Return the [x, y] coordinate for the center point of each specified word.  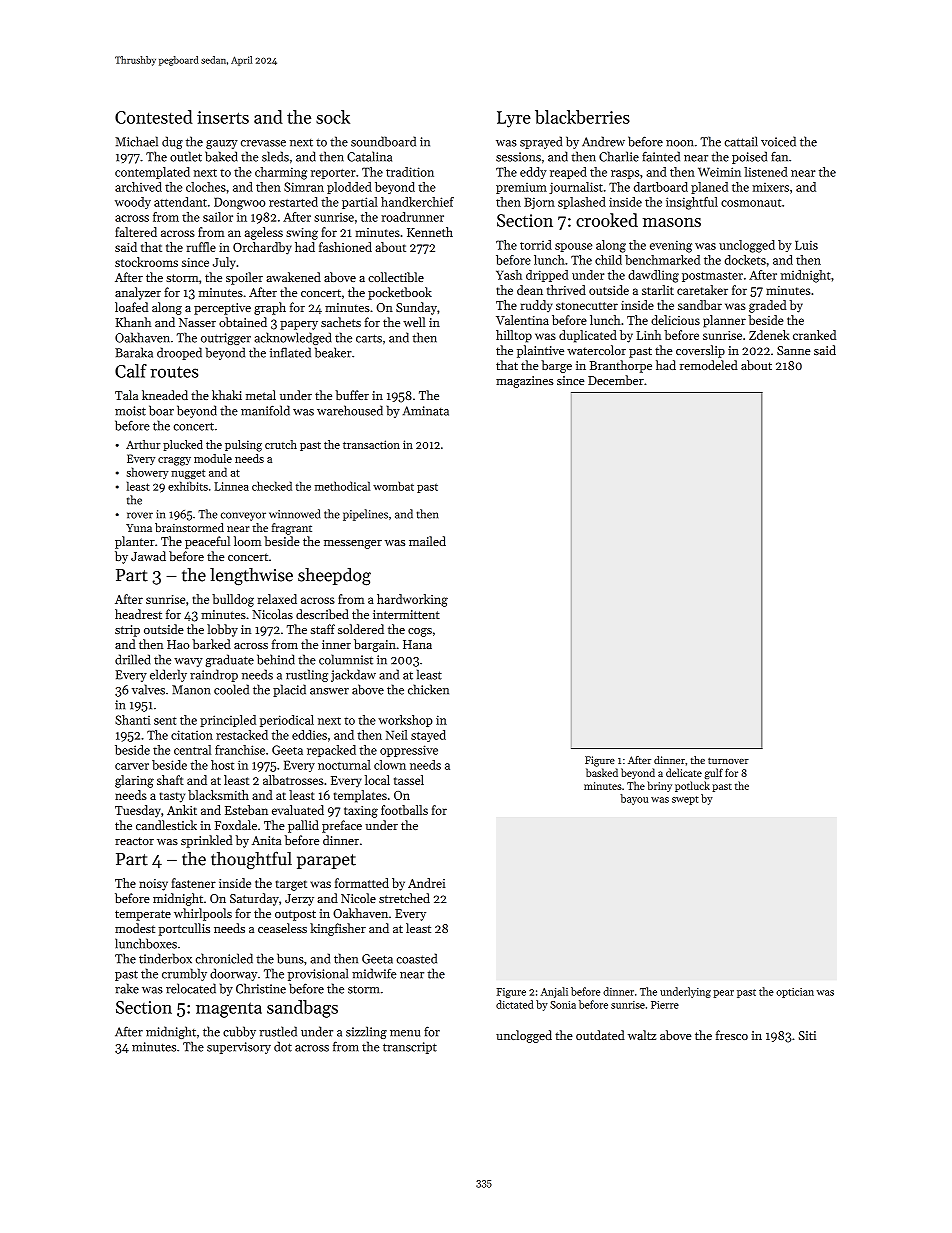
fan [779, 156]
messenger [353, 544]
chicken [428, 689]
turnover [728, 760]
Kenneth [430, 232]
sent [165, 721]
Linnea [231, 486]
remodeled [709, 365]
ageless [264, 233]
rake [127, 988]
